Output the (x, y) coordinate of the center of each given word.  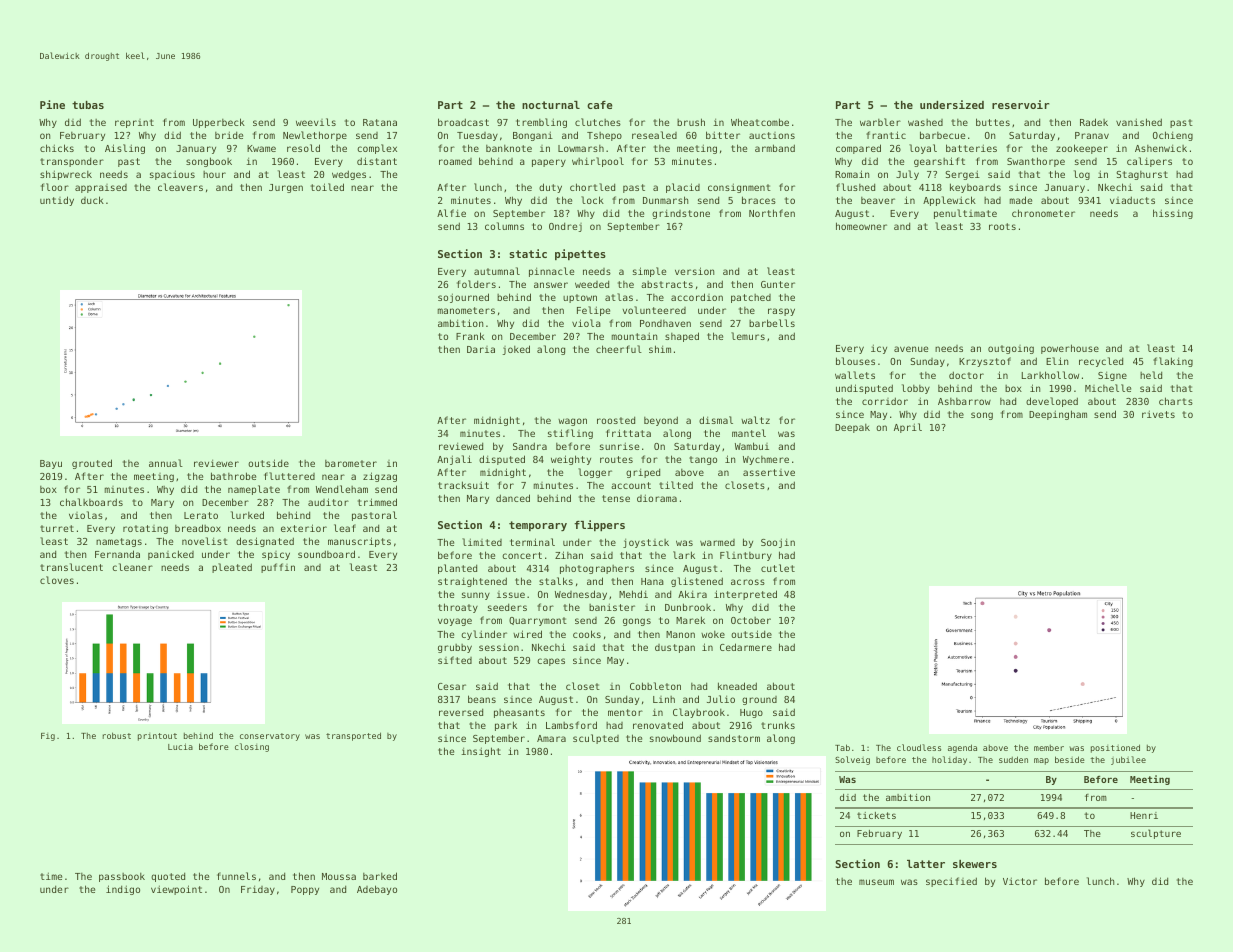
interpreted (745, 595)
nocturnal (551, 105)
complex (377, 149)
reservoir (1021, 104)
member (1049, 748)
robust (116, 735)
